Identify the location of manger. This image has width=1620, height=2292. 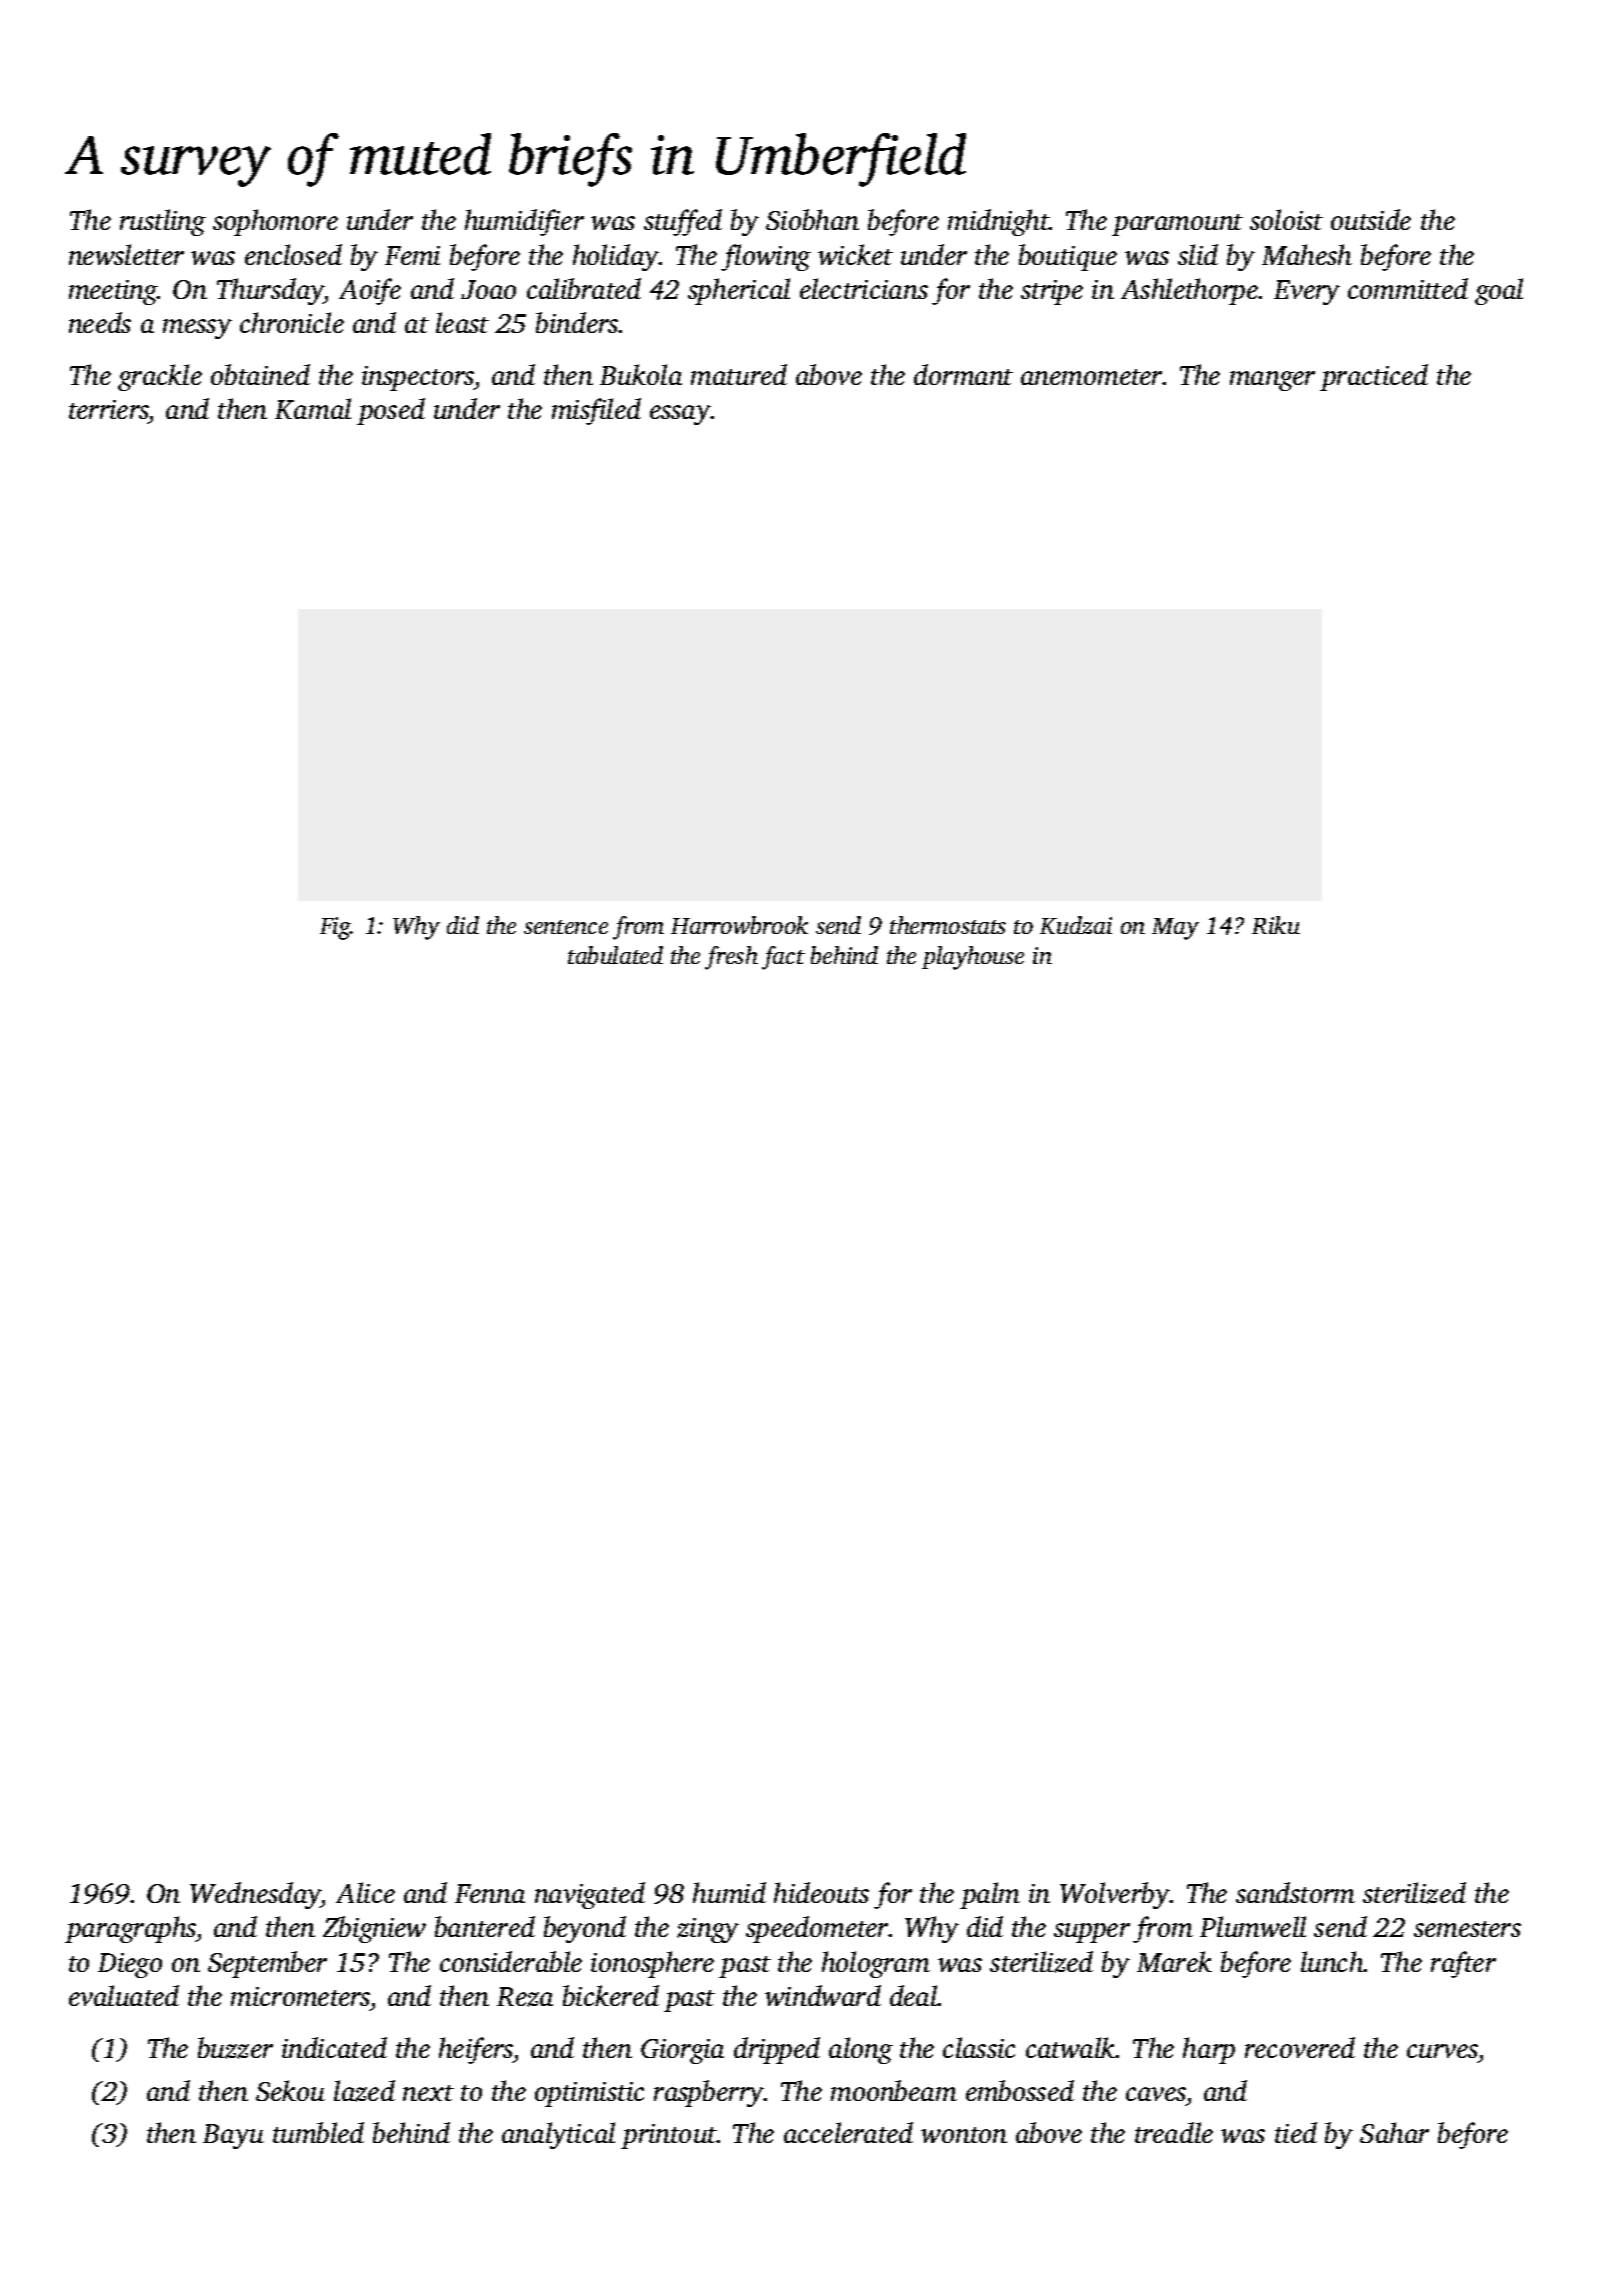
(1272, 381).
